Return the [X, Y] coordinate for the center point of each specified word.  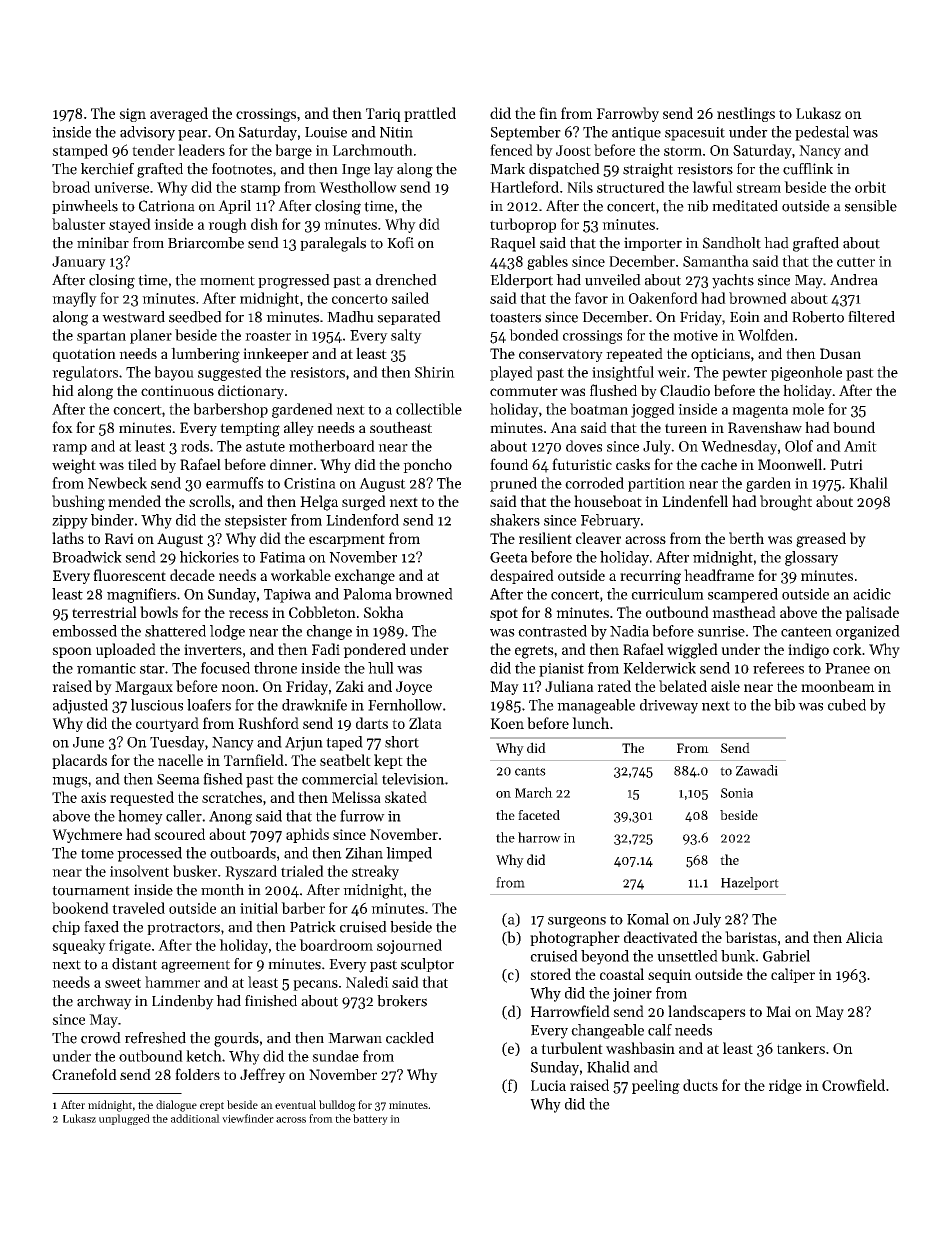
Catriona [167, 206]
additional [195, 1118]
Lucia [548, 1085]
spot [504, 614]
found [509, 464]
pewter [744, 374]
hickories [209, 557]
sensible [871, 206]
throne [275, 668]
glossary [811, 558]
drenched [406, 280]
